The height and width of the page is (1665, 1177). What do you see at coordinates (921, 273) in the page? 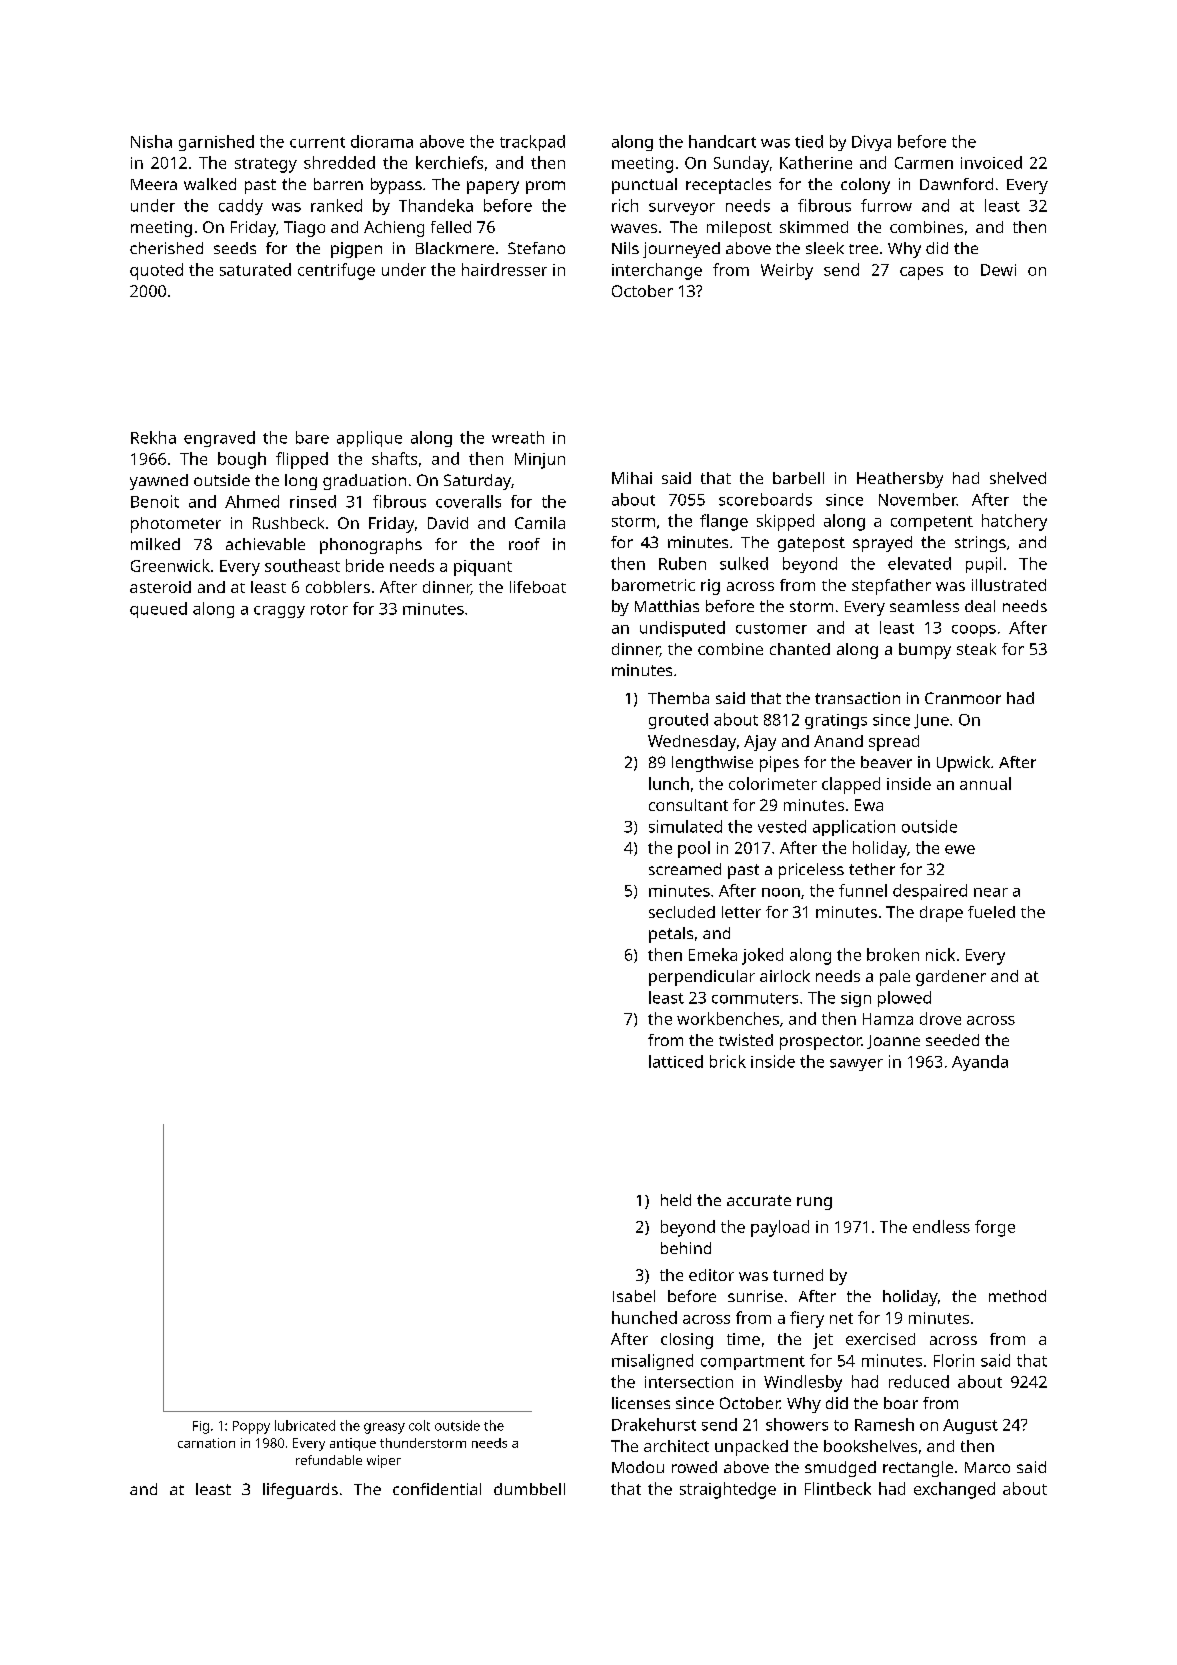
I see `capes` at bounding box center [921, 273].
